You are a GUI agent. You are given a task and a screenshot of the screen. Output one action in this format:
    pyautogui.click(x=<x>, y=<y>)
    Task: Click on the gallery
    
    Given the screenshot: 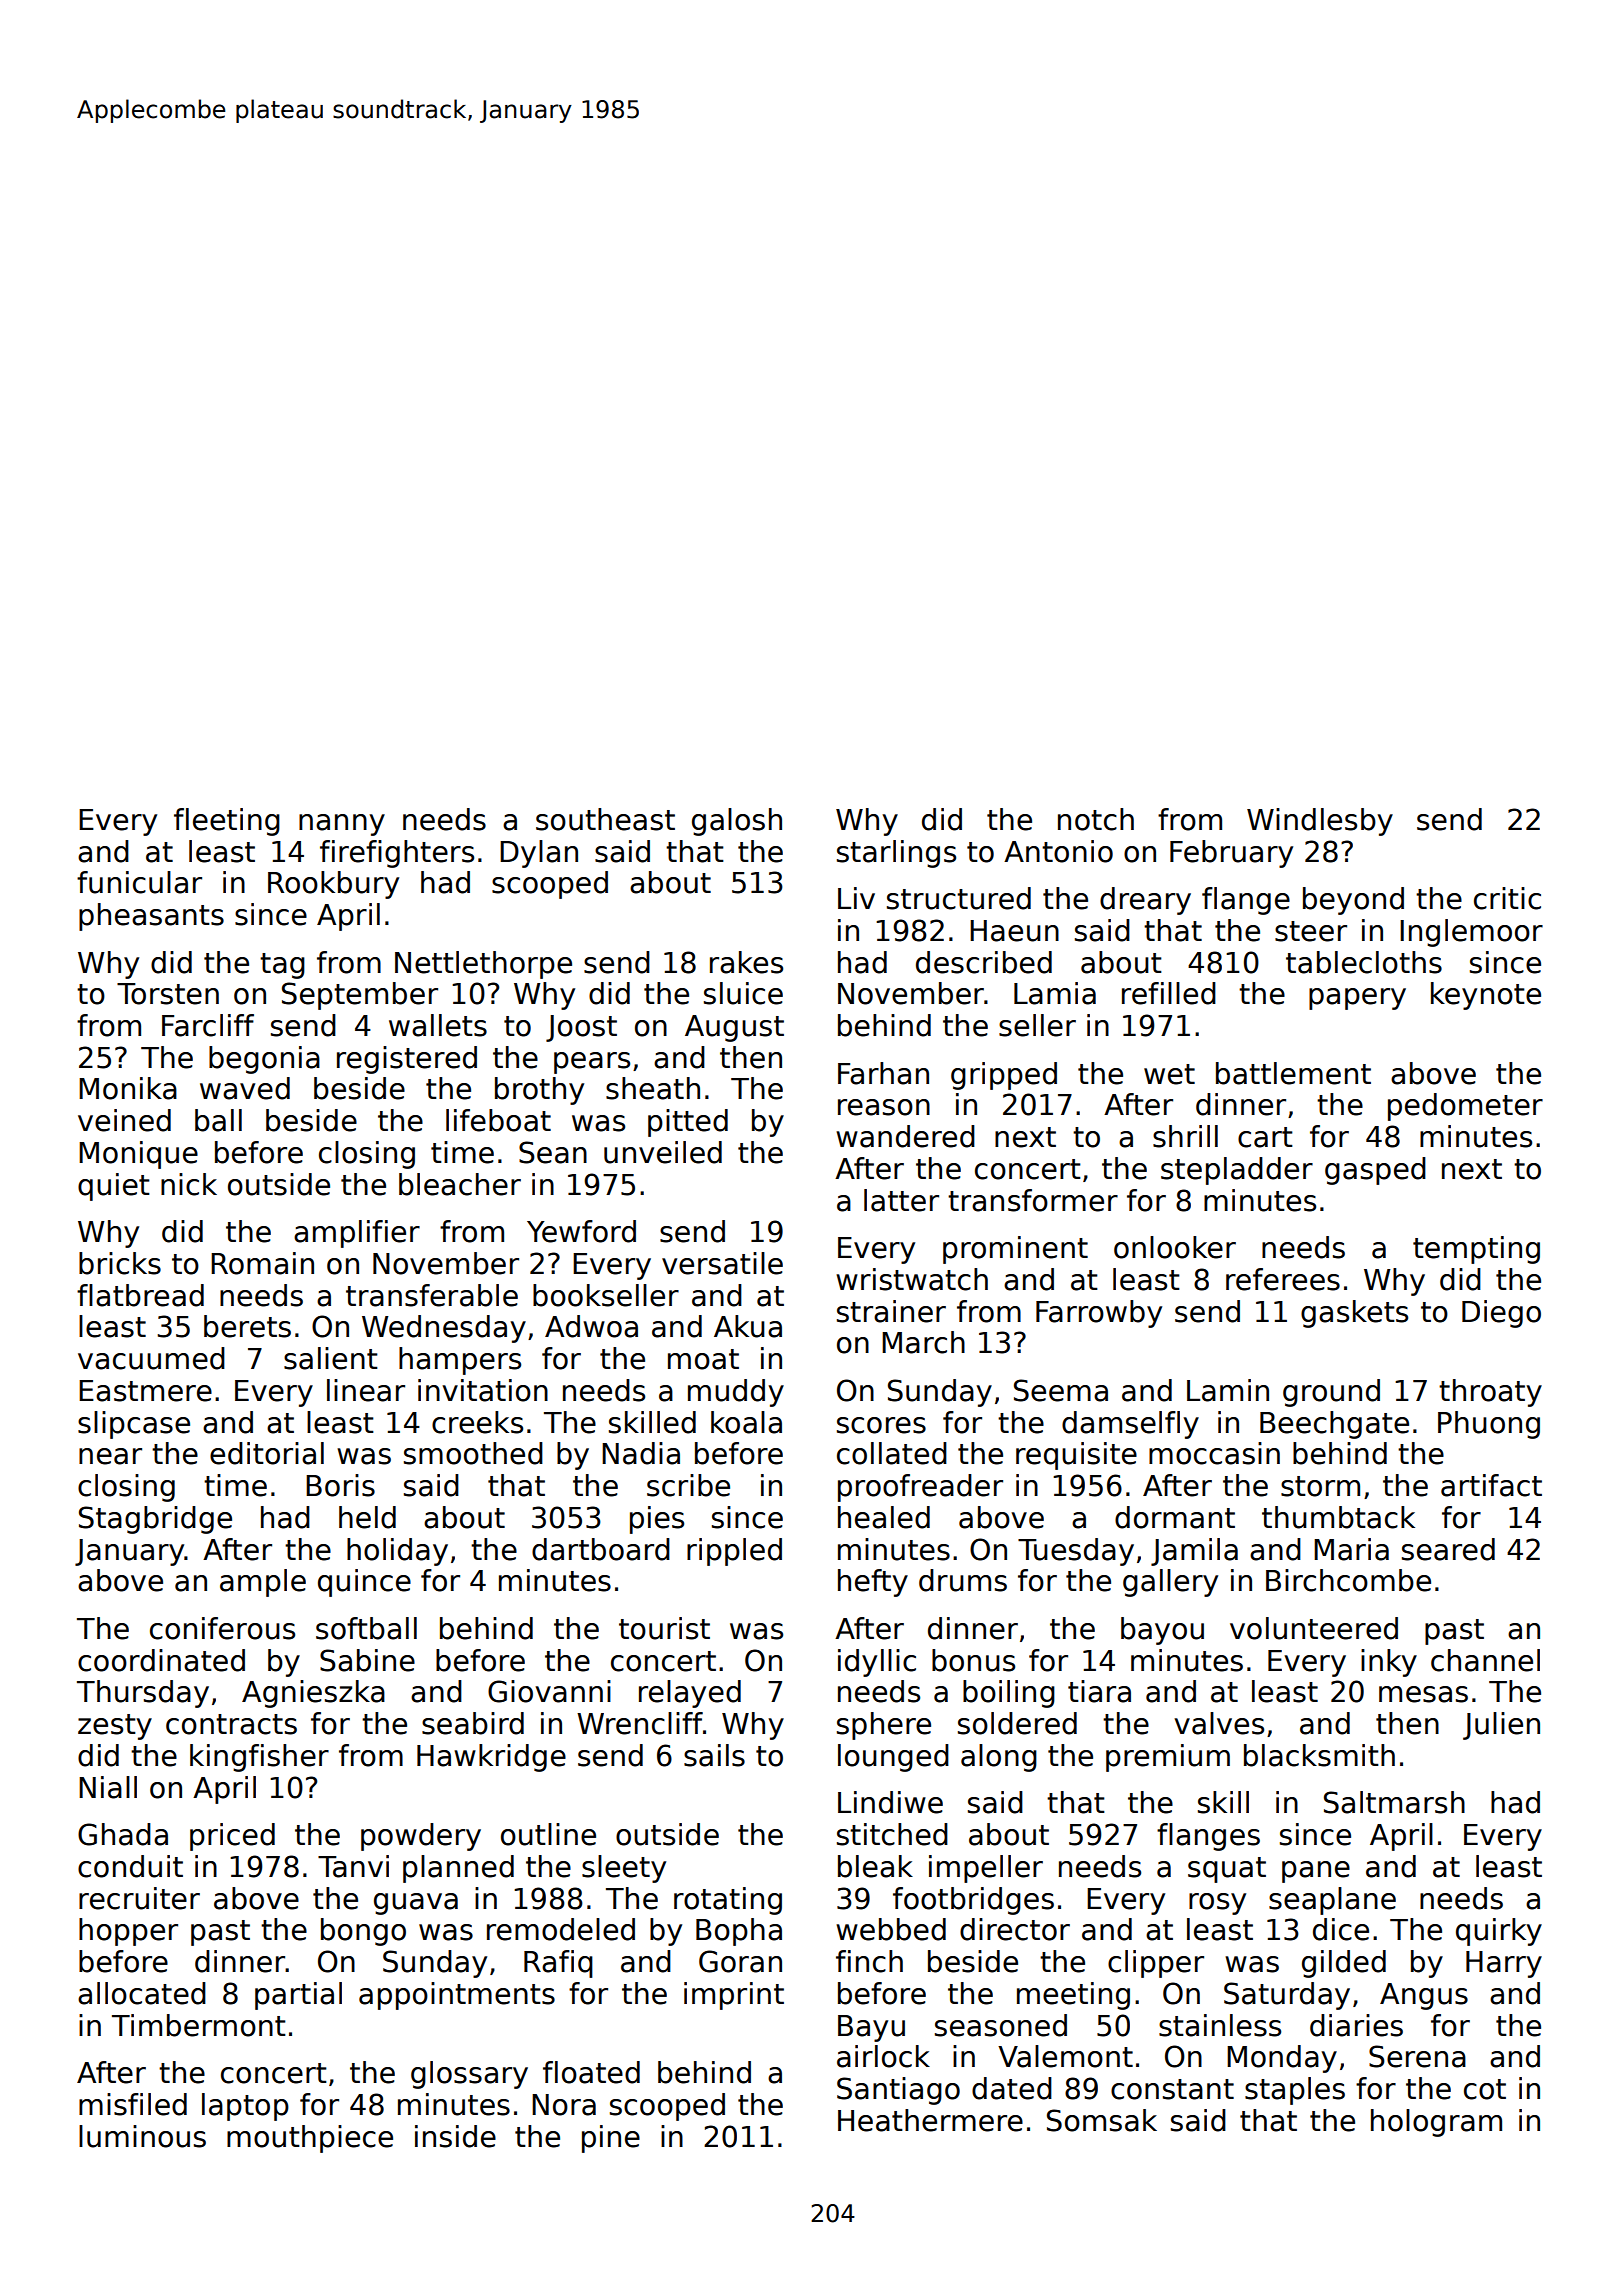 What is the action you would take?
    pyautogui.click(x=1170, y=1583)
